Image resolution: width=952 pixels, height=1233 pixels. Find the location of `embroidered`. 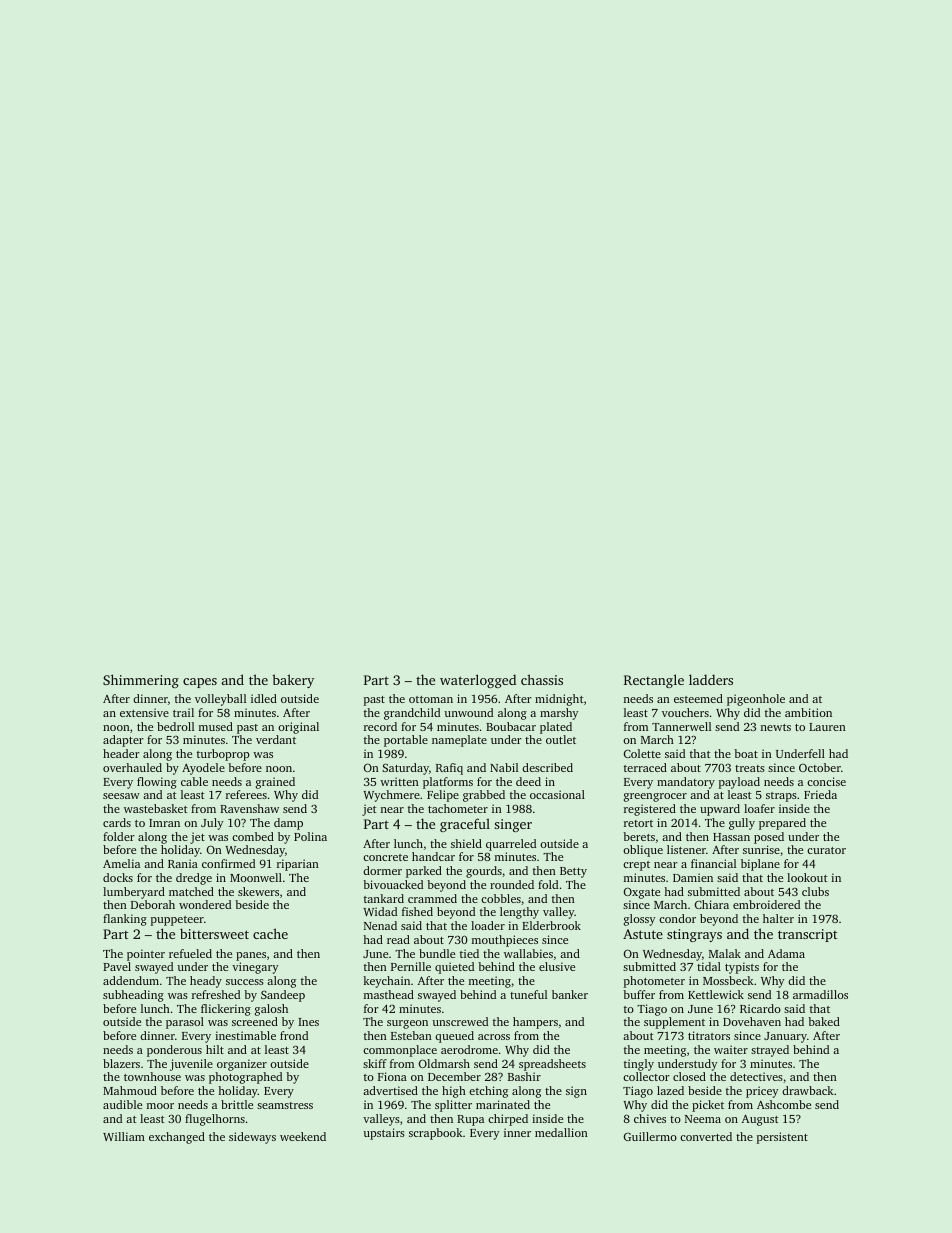

embroidered is located at coordinates (766, 904).
